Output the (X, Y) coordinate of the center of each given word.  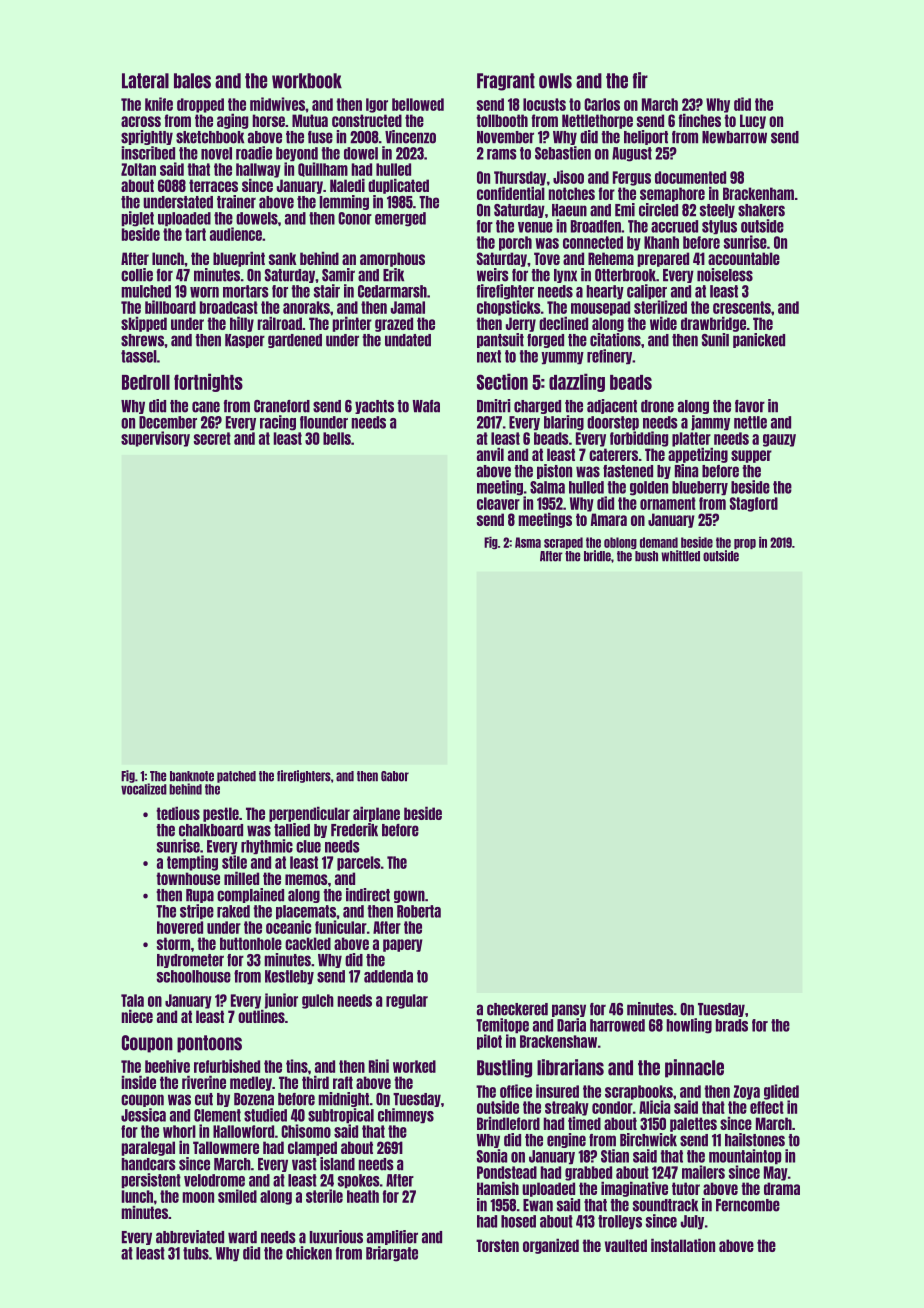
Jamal (408, 307)
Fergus (632, 178)
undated (408, 340)
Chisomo (306, 1131)
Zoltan (138, 169)
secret (212, 438)
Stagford (754, 504)
